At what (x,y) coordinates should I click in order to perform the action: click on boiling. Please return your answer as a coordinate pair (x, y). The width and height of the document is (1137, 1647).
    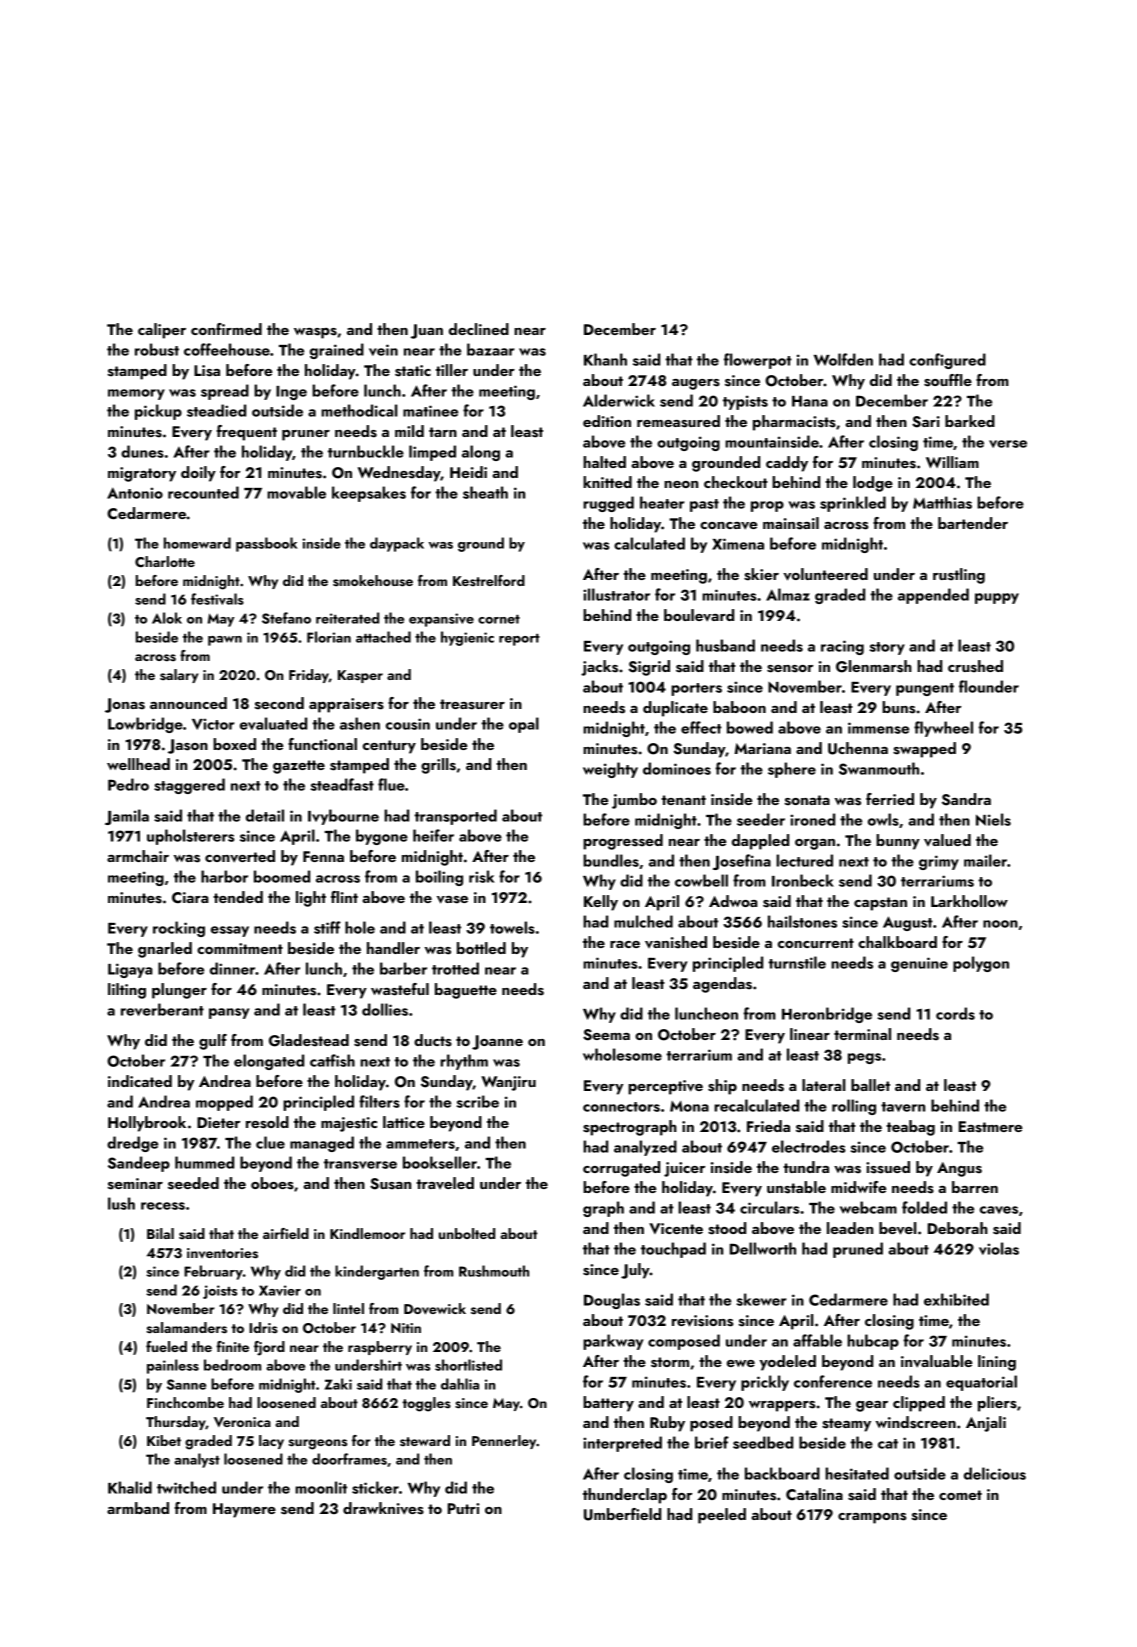
    Looking at the image, I should click on (439, 878).
